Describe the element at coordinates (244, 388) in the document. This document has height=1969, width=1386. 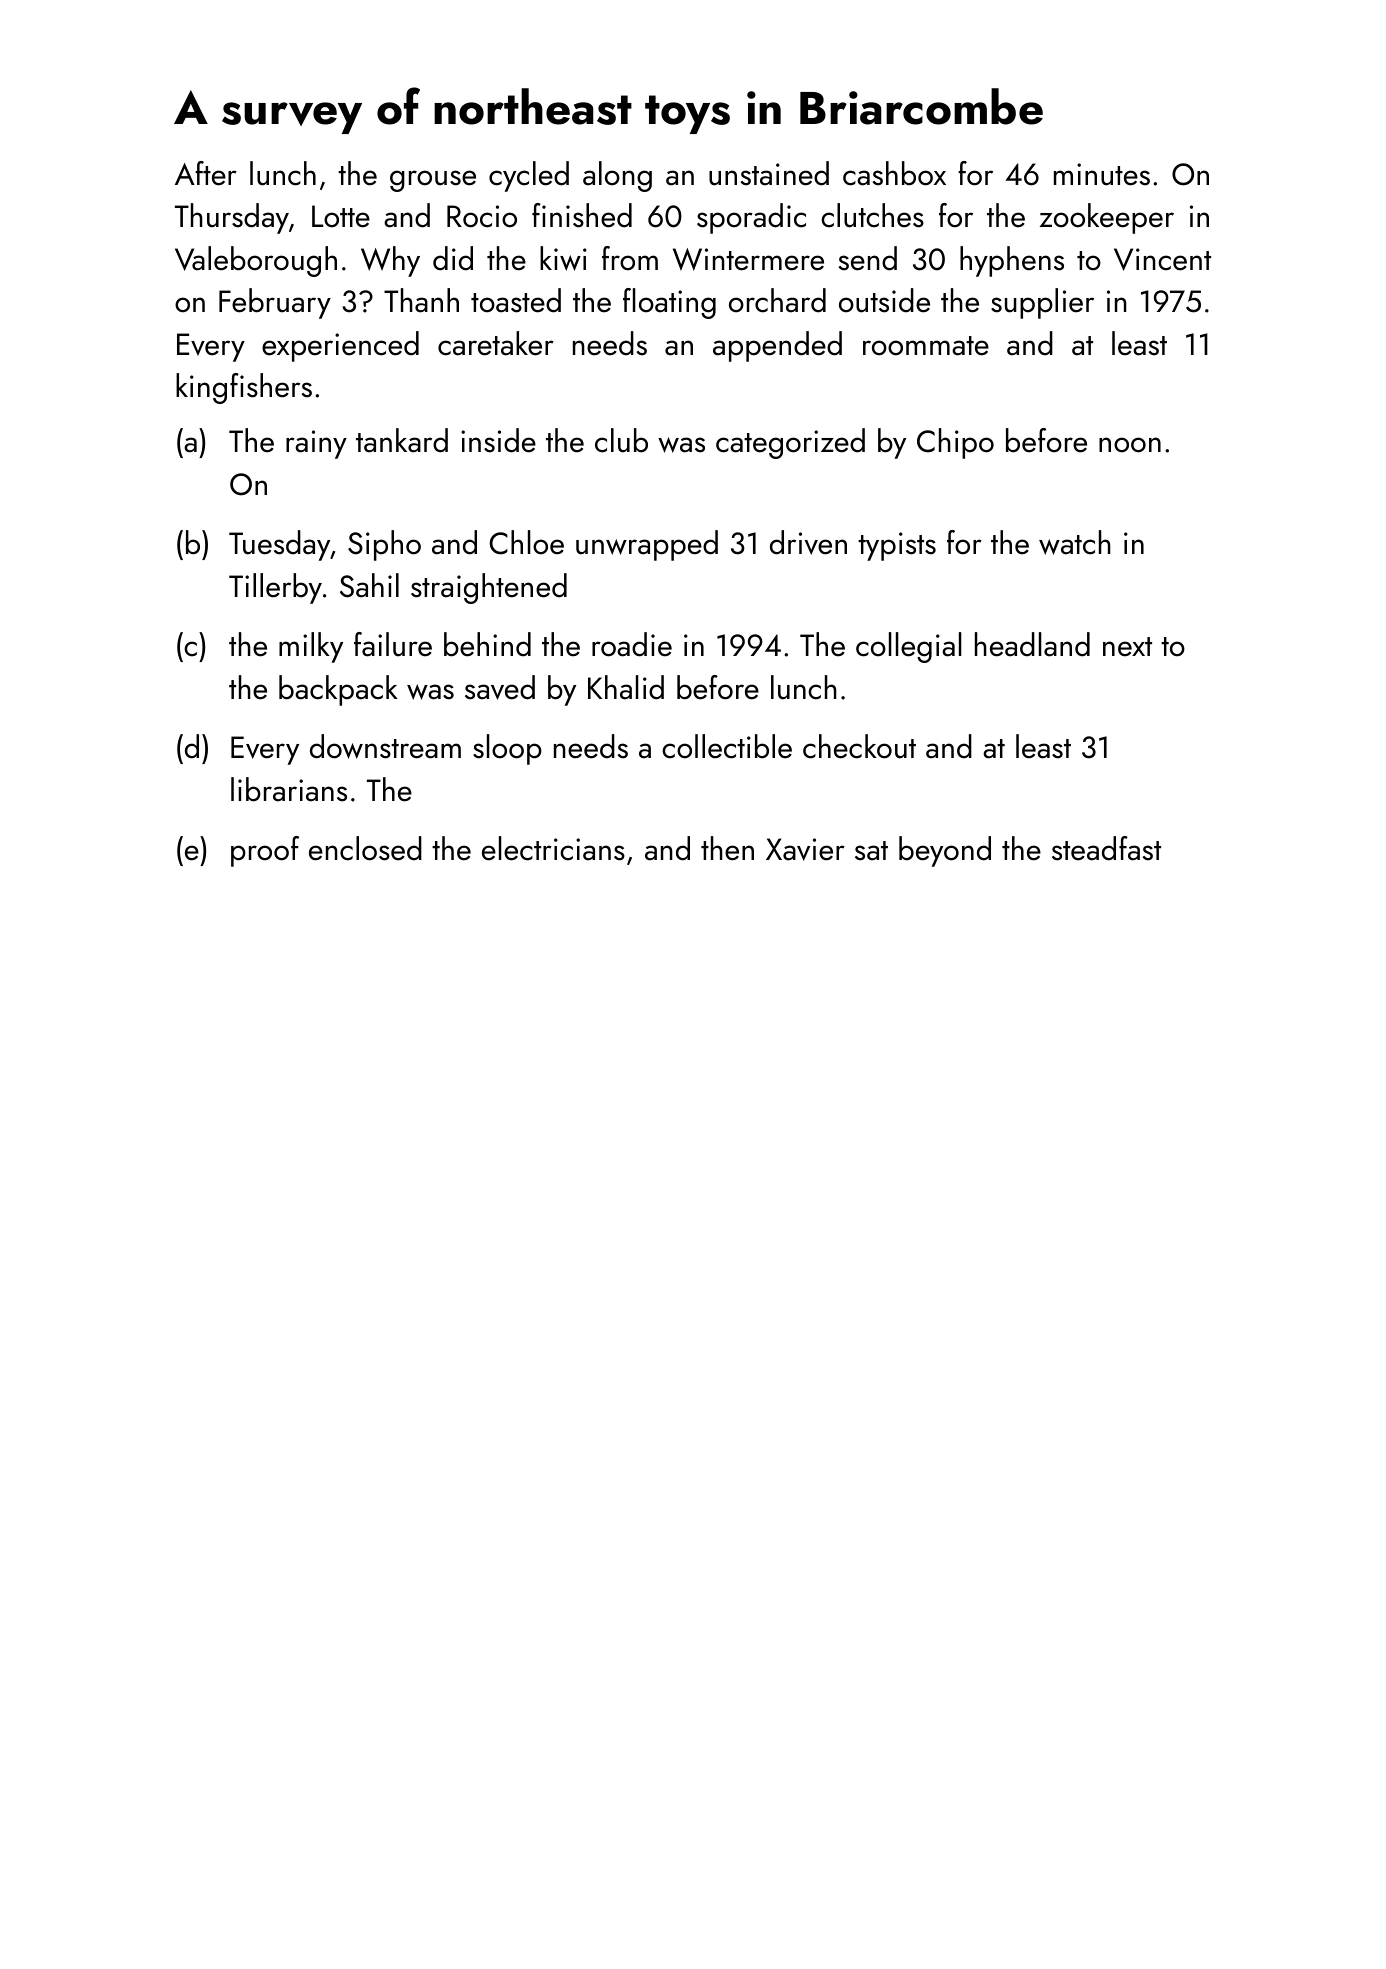
I see `kingfishers` at that location.
